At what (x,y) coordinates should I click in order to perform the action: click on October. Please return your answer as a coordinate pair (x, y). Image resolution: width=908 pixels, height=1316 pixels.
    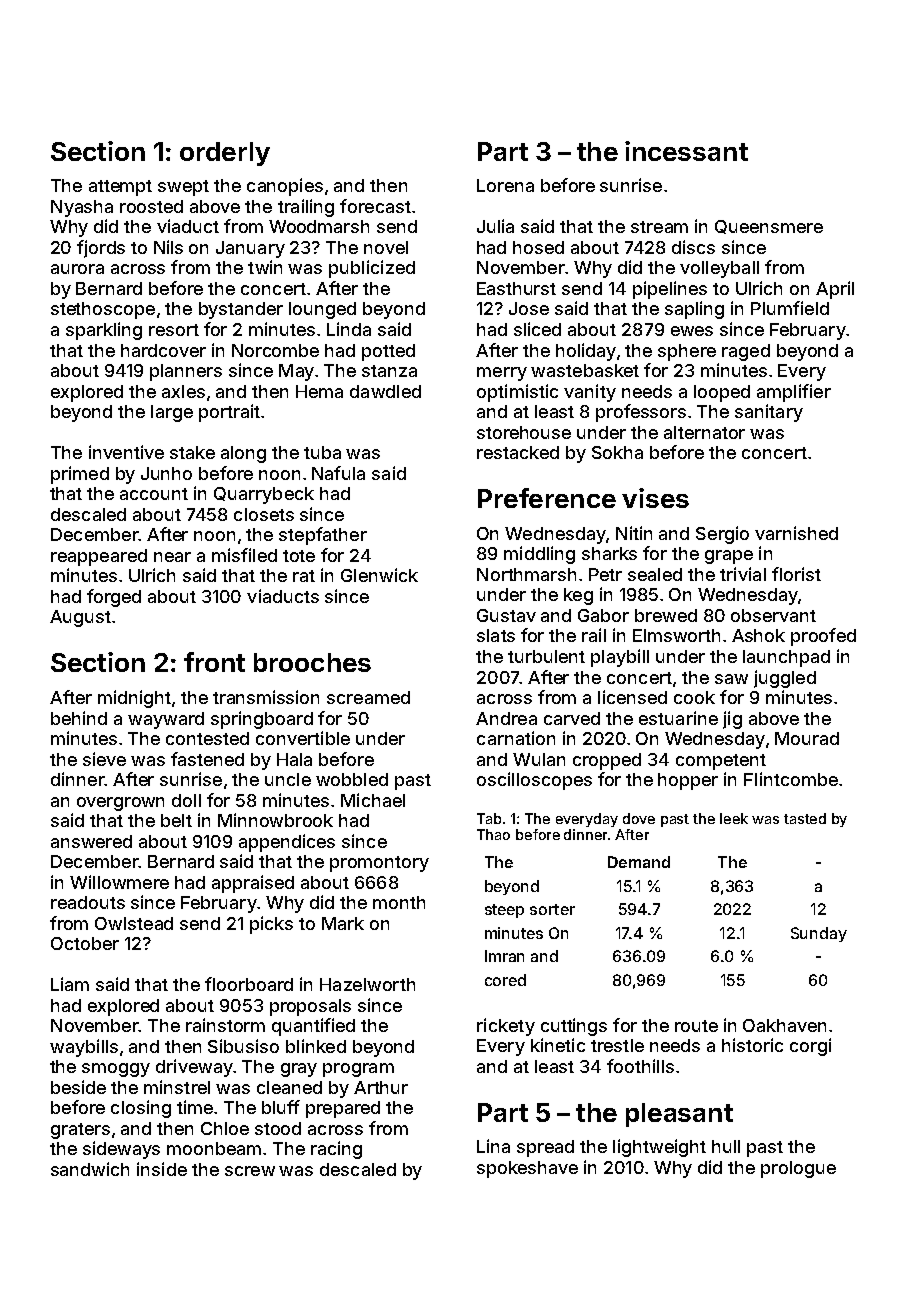
    Looking at the image, I should click on (85, 943).
